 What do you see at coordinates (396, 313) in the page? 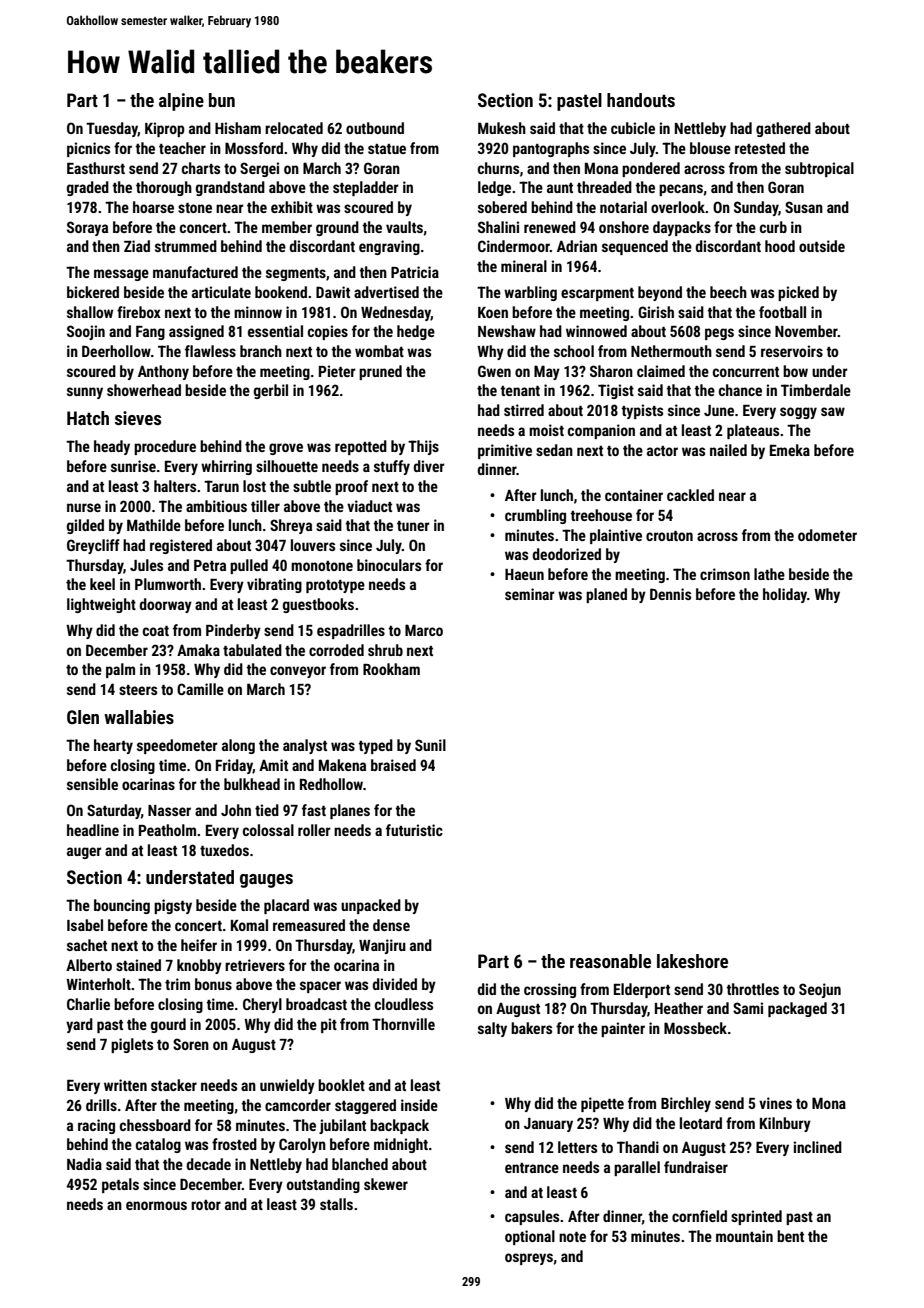
I see `Wednesday` at bounding box center [396, 313].
